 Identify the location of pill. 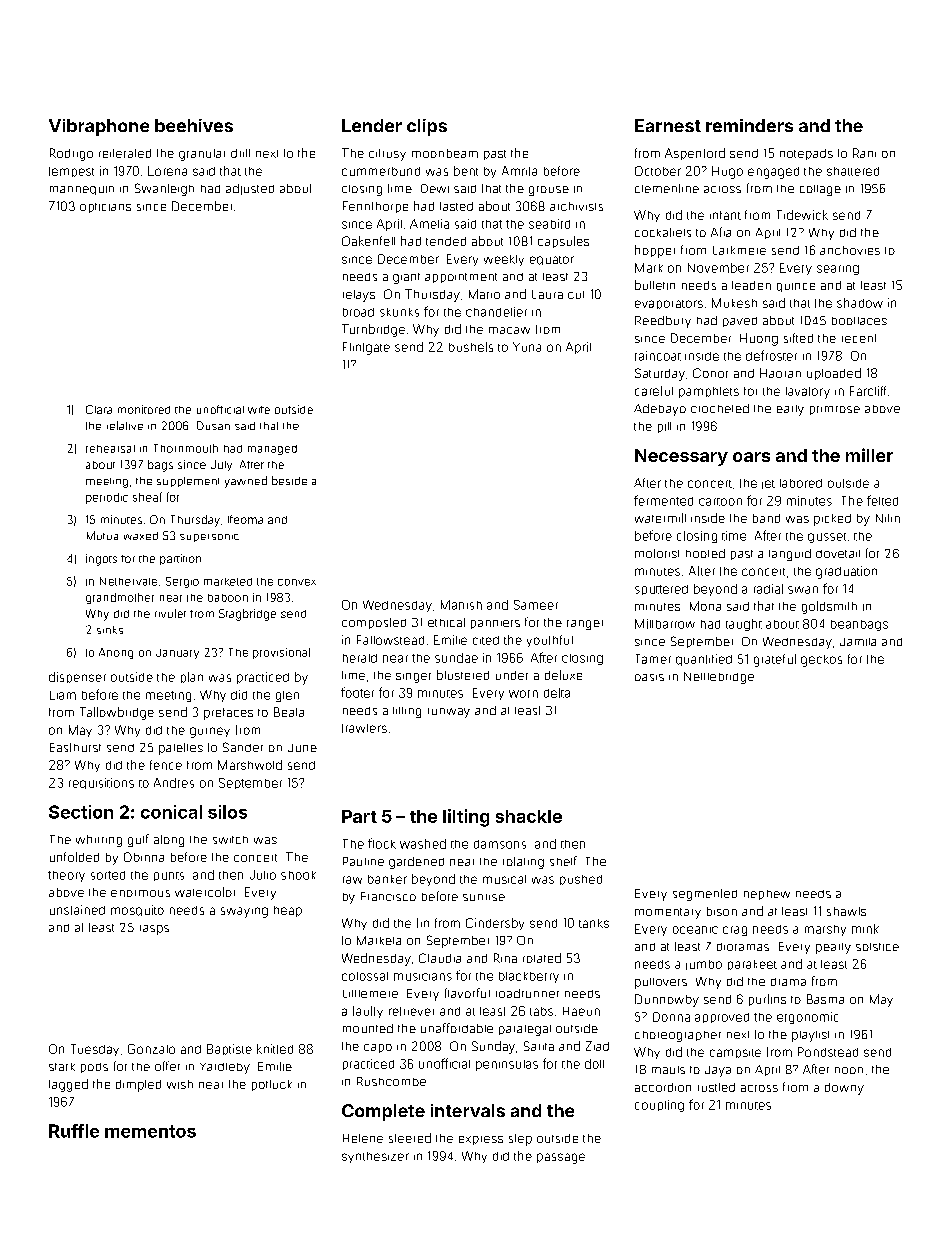
(664, 427).
